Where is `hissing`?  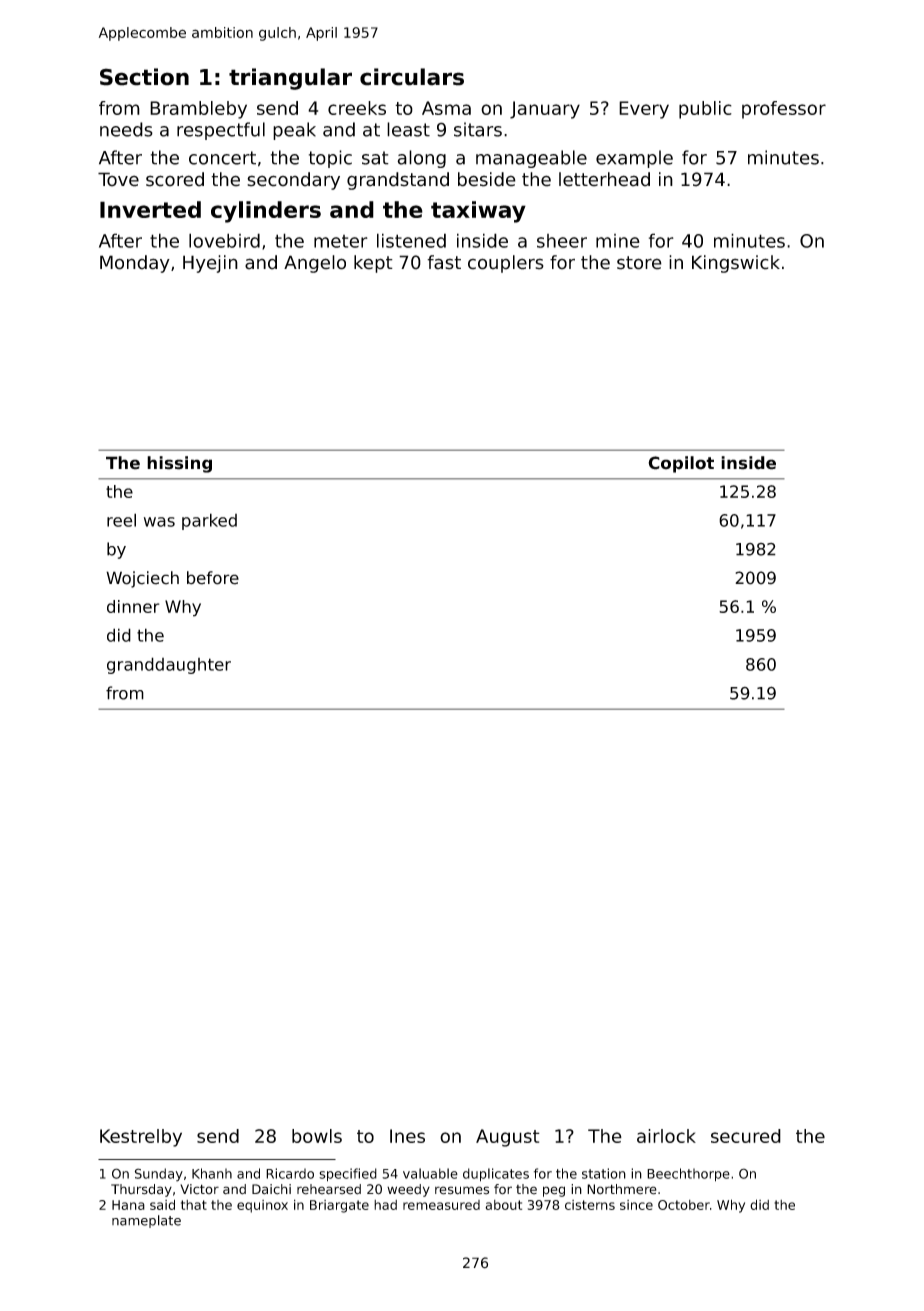 hissing is located at coordinates (179, 464).
